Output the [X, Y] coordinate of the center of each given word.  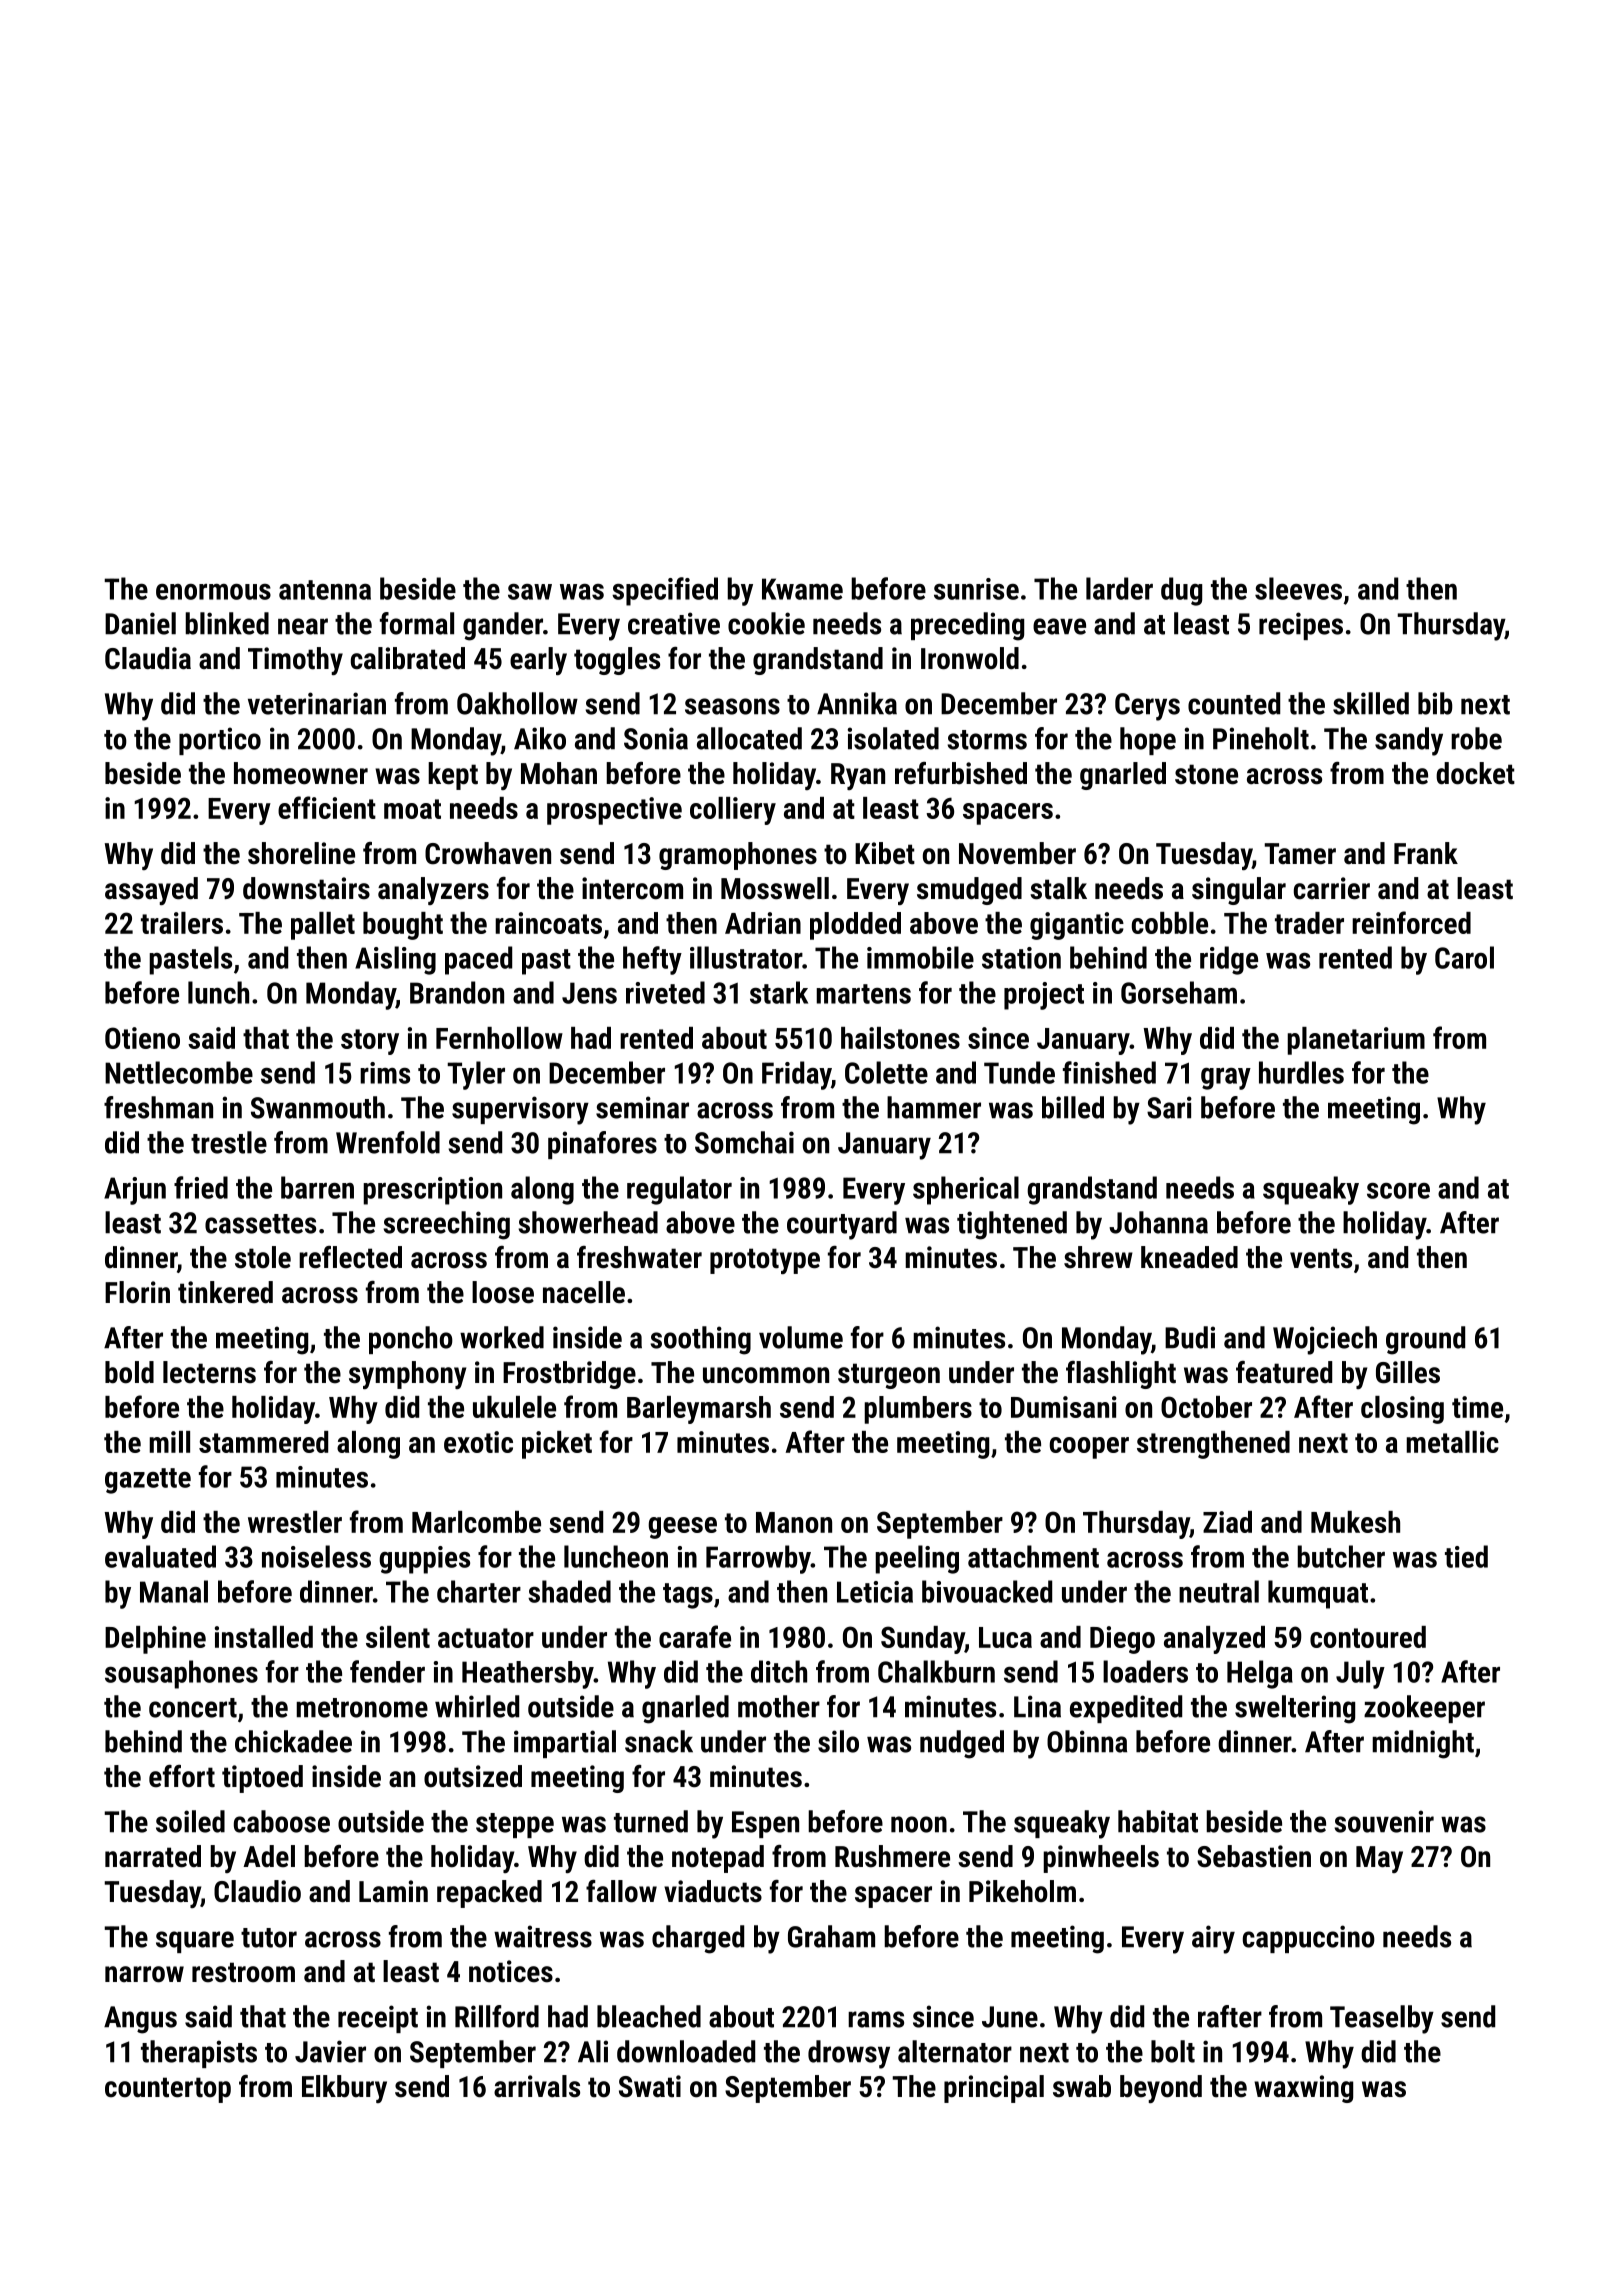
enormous [213, 592]
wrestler [295, 1522]
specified [665, 591]
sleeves [1298, 588]
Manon [794, 1522]
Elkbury [344, 2089]
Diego [1122, 1640]
